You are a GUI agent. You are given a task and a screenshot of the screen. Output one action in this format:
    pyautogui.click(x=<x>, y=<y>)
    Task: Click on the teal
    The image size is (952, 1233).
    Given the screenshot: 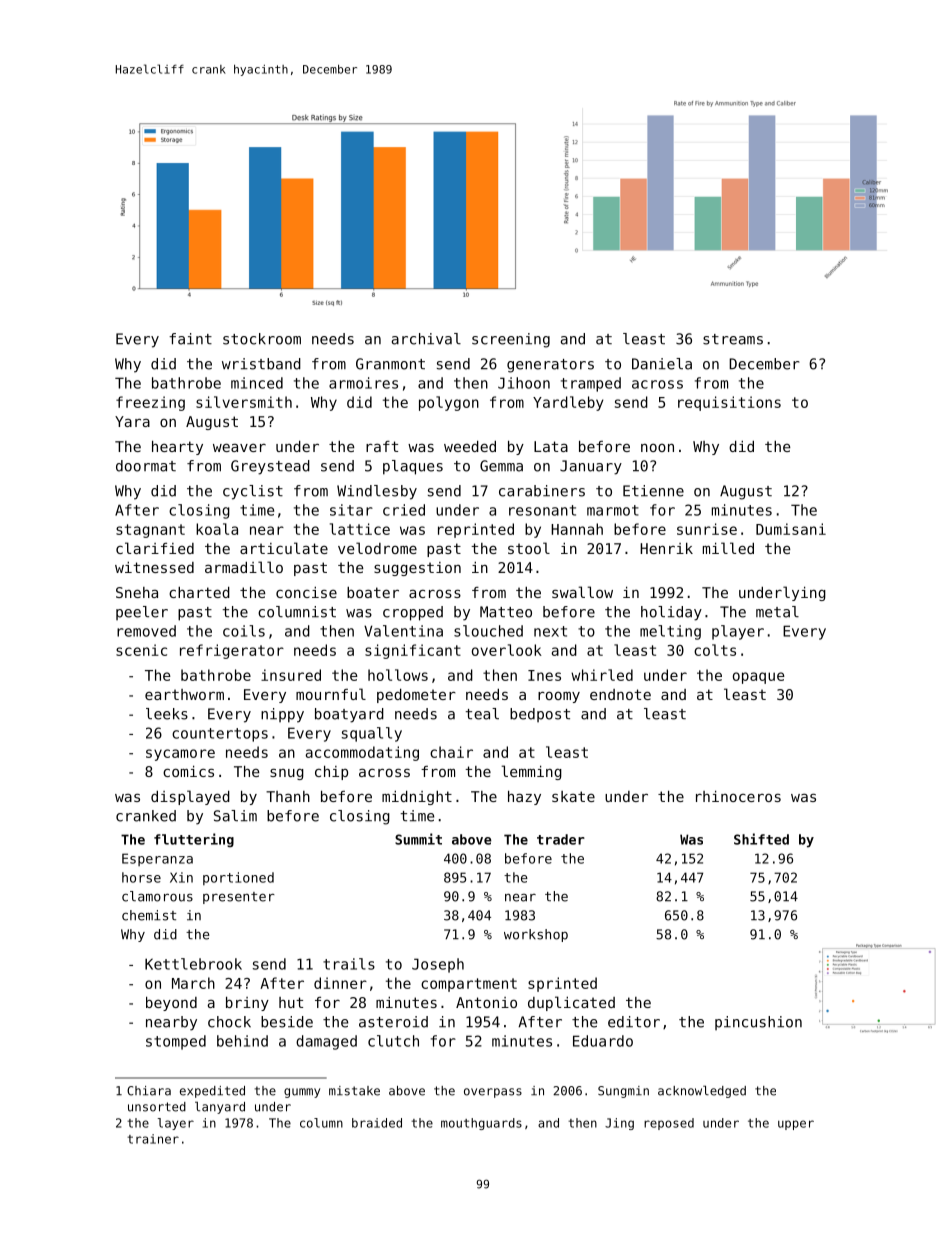 What is the action you would take?
    pyautogui.click(x=482, y=714)
